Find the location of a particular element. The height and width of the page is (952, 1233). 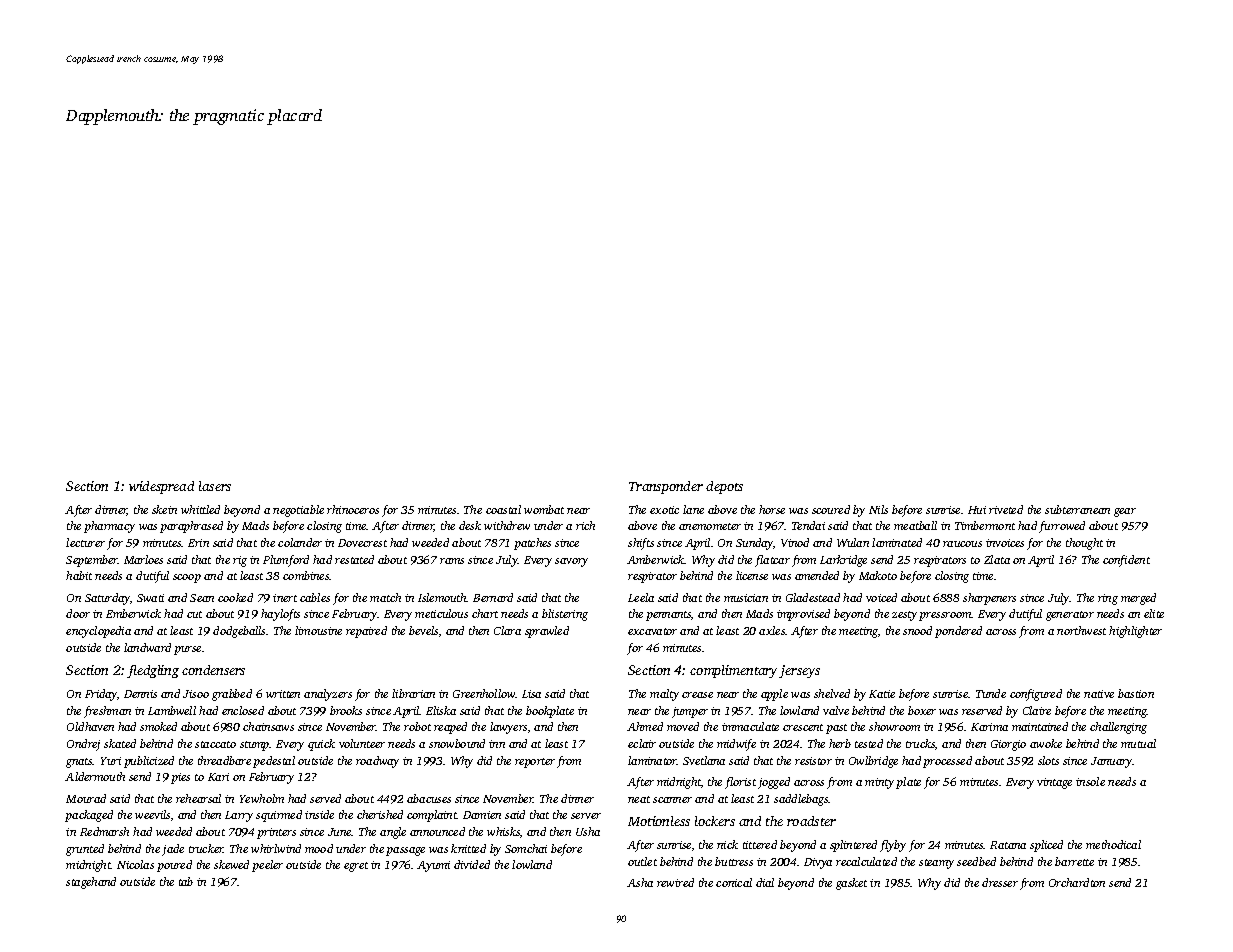

neat is located at coordinates (639, 799).
